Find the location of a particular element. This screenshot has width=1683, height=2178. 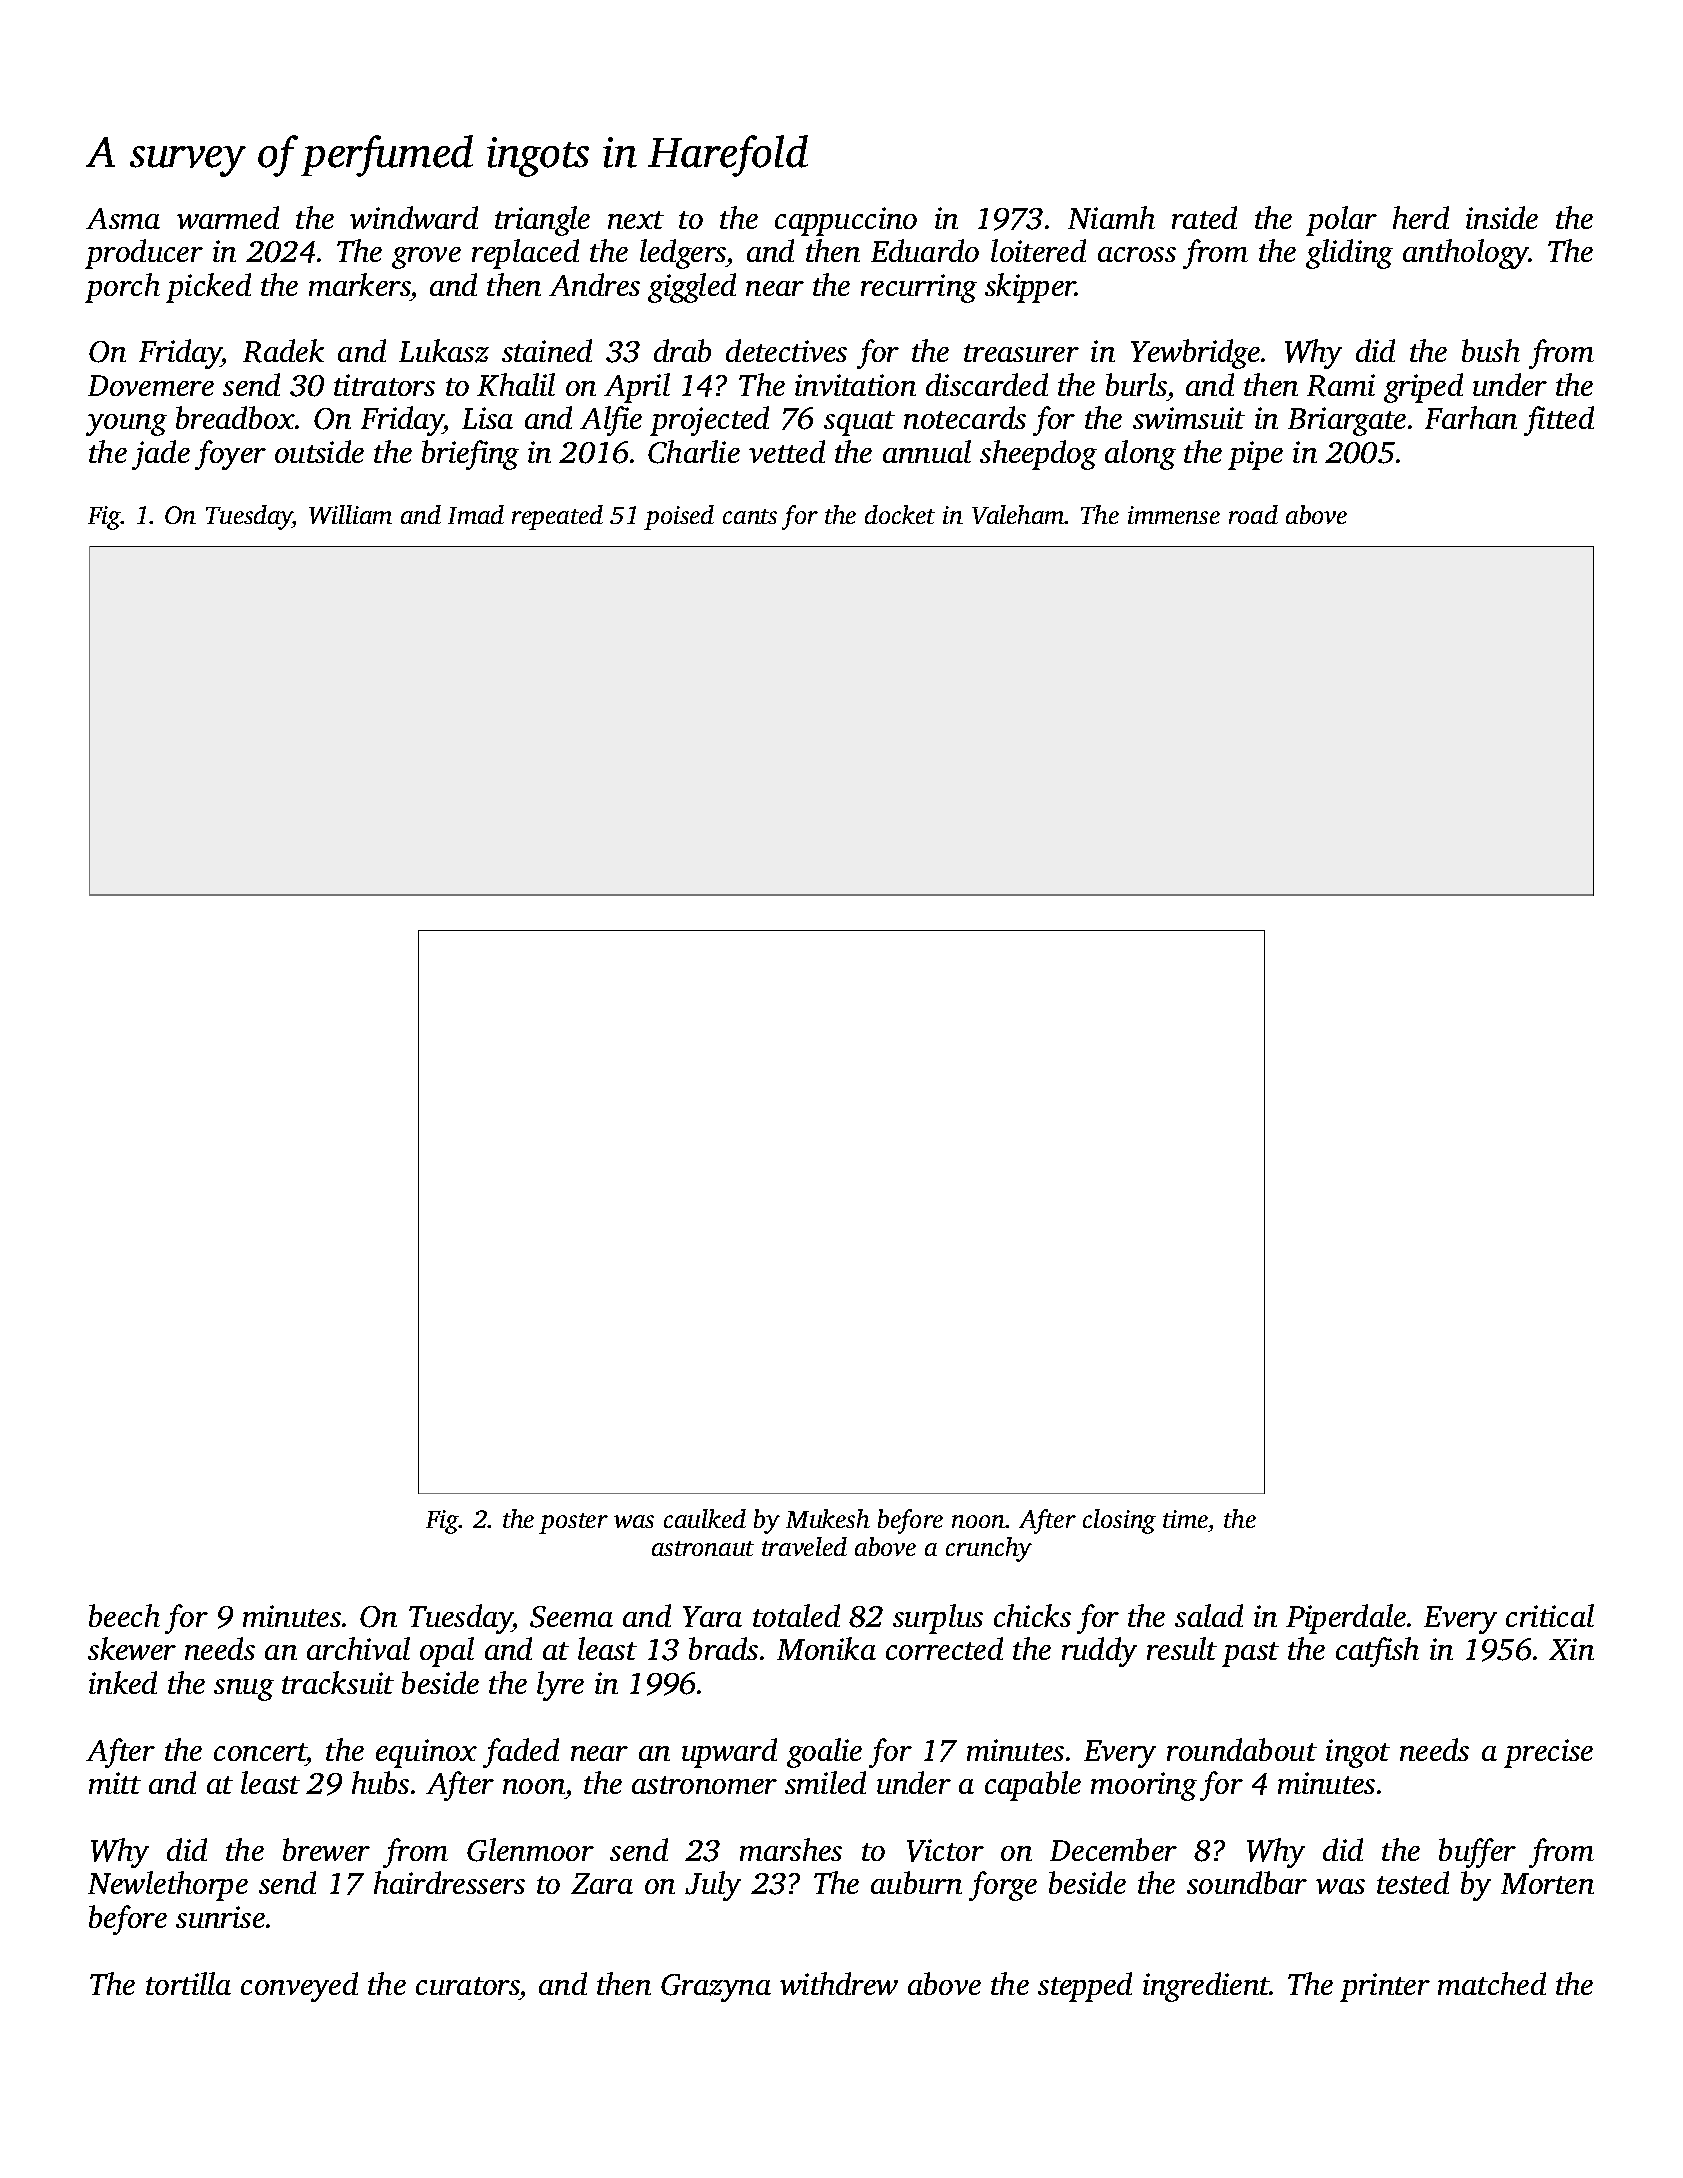

beech is located at coordinates (124, 1615).
